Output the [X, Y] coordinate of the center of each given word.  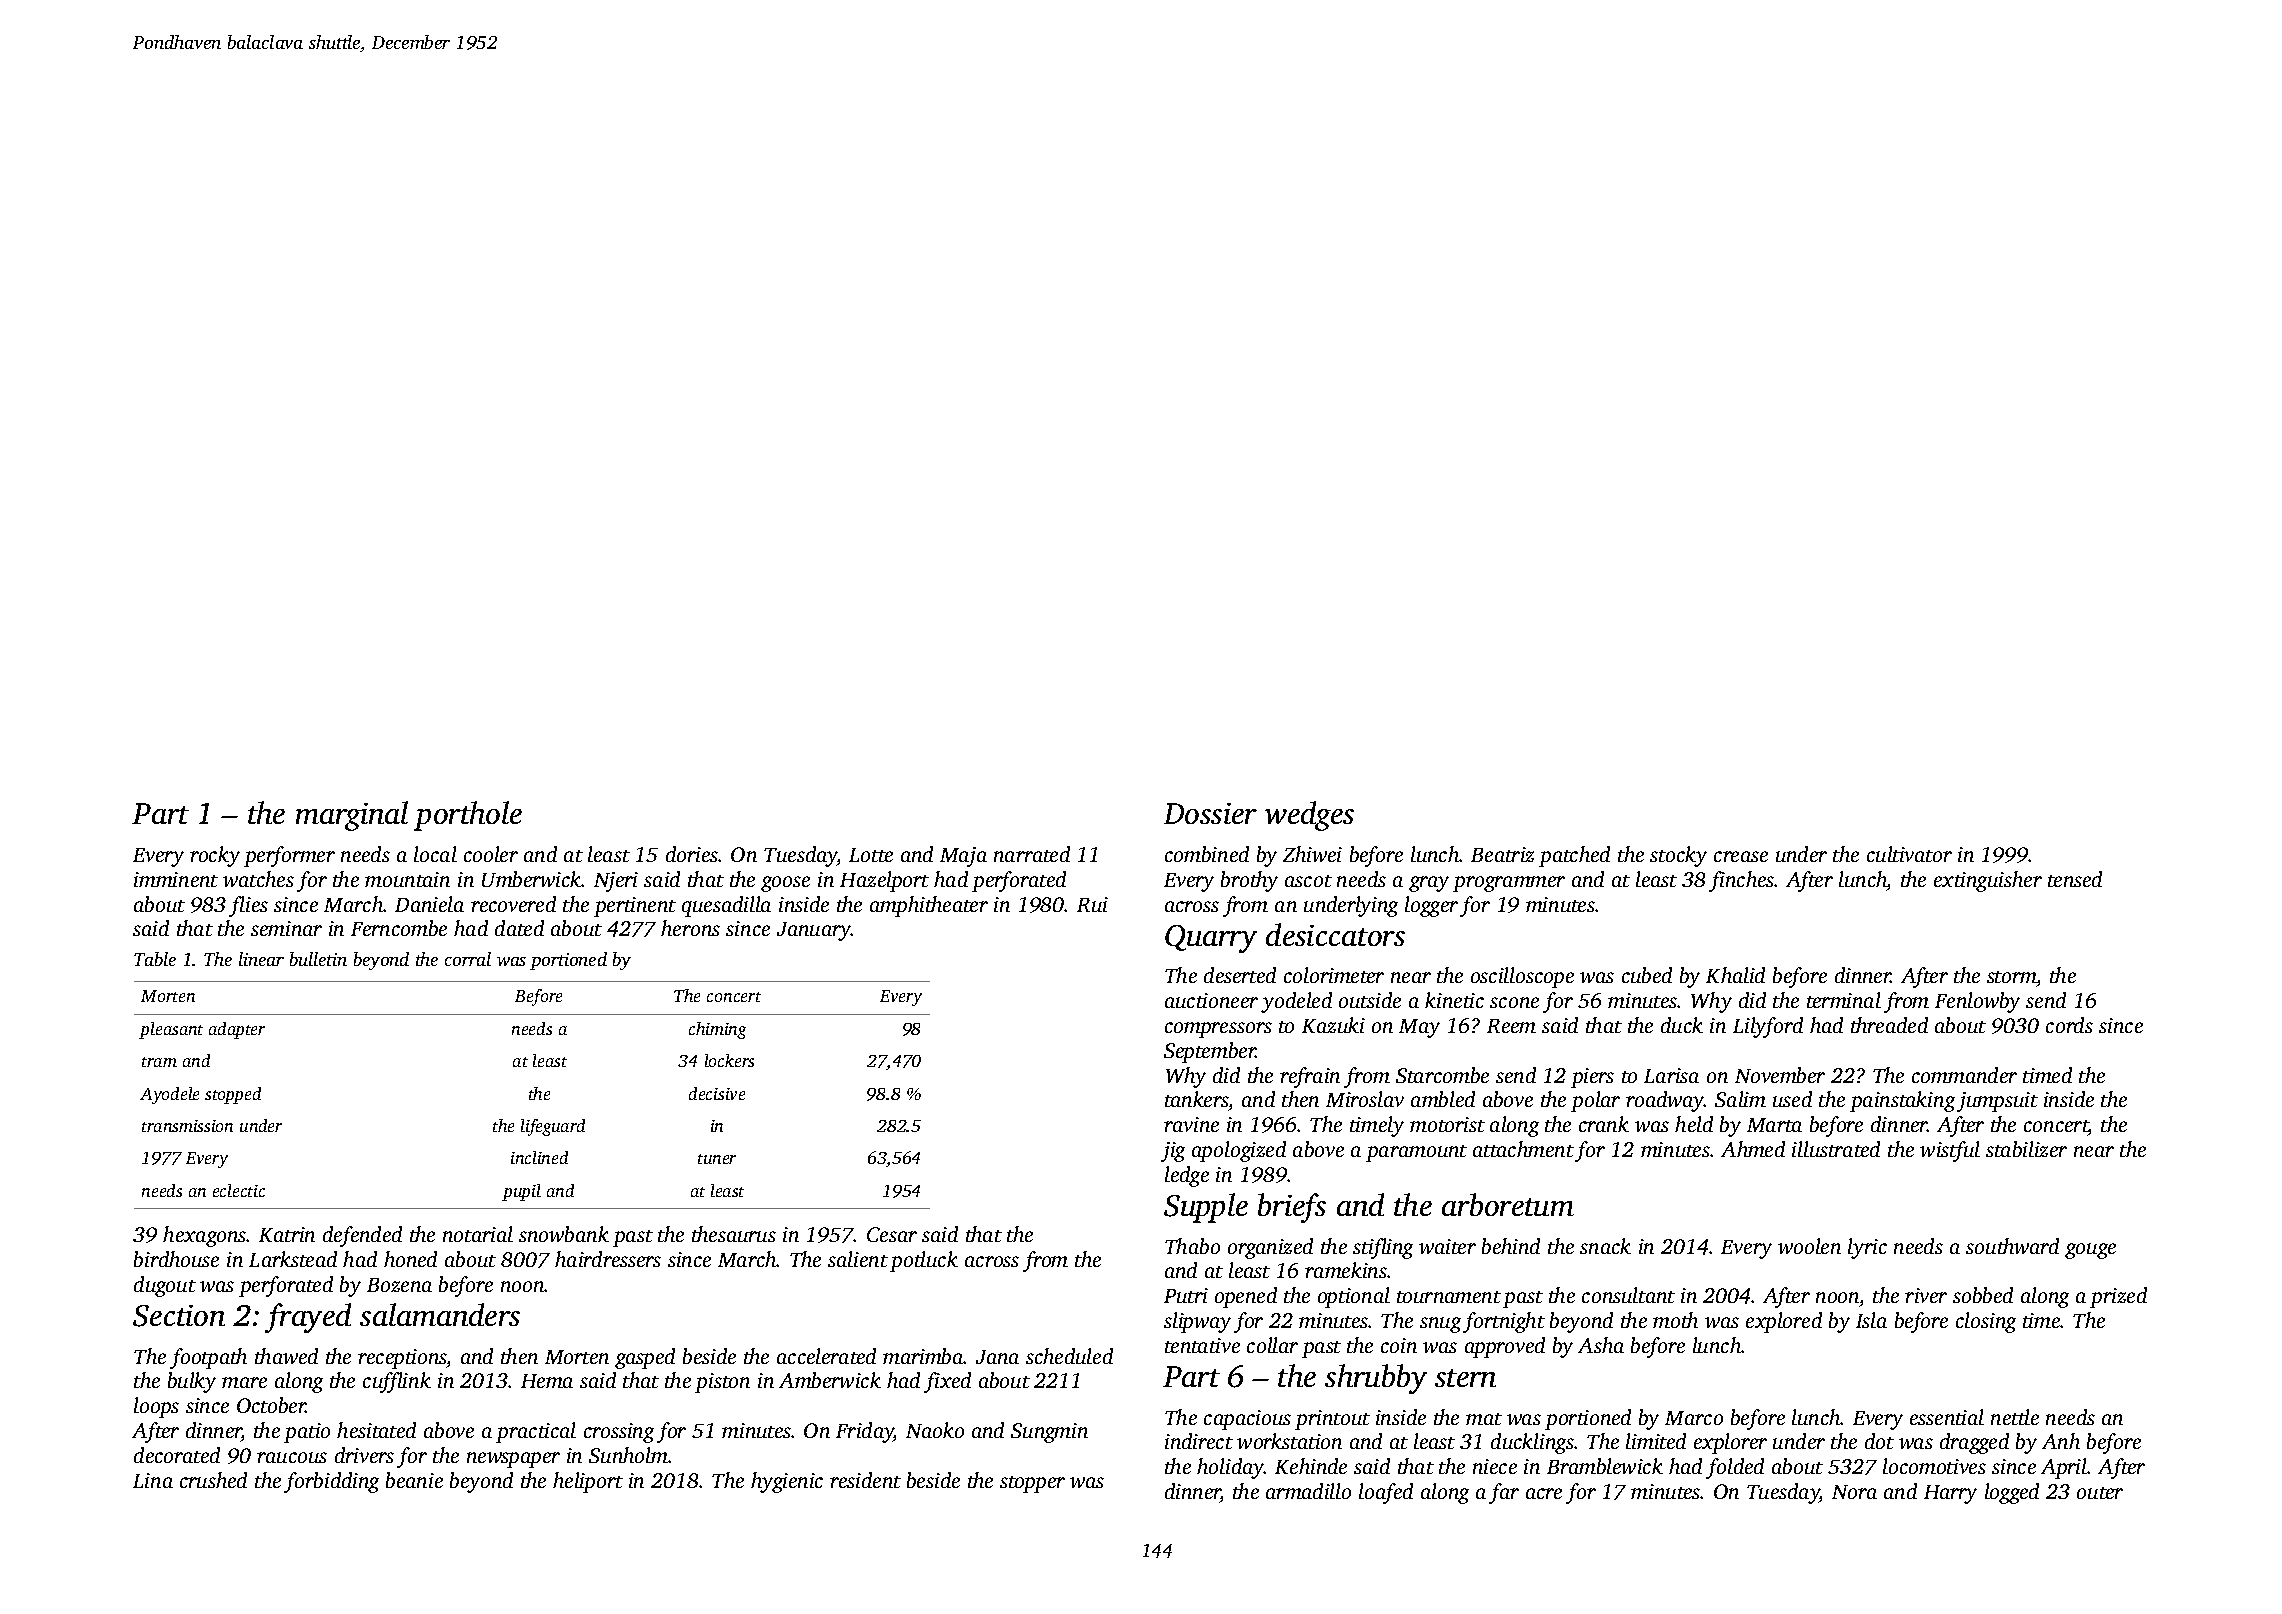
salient [858, 1259]
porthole [468, 816]
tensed [2075, 879]
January [814, 931]
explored [1784, 1322]
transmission [187, 1126]
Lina [153, 1480]
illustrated [1836, 1149]
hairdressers [608, 1259]
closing [1986, 1322]
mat [1484, 1419]
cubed [1647, 975]
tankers [1197, 1101]
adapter [237, 1030]
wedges [1309, 816]
